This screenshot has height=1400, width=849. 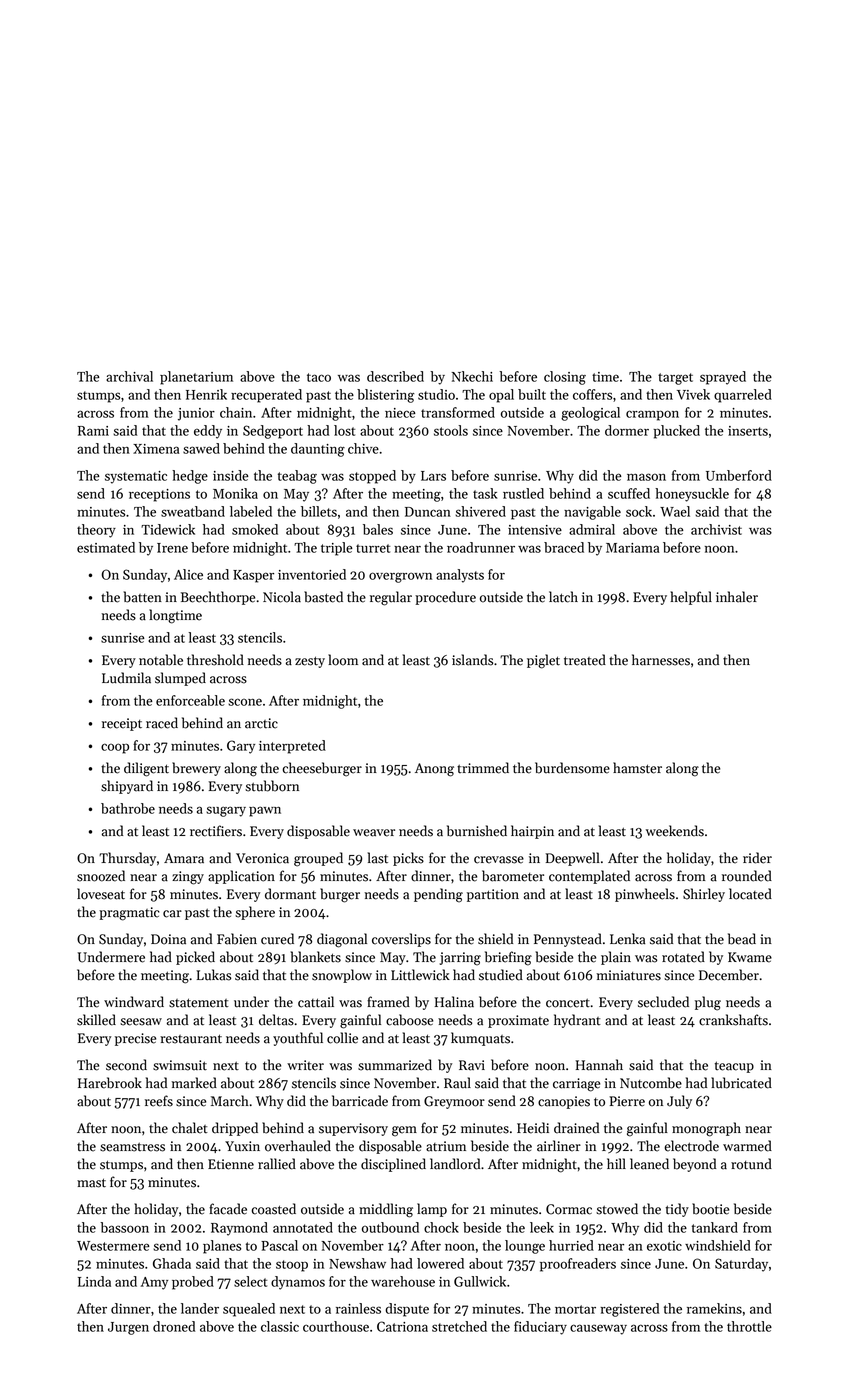 What do you see at coordinates (122, 724) in the screenshot?
I see `receipt` at bounding box center [122, 724].
